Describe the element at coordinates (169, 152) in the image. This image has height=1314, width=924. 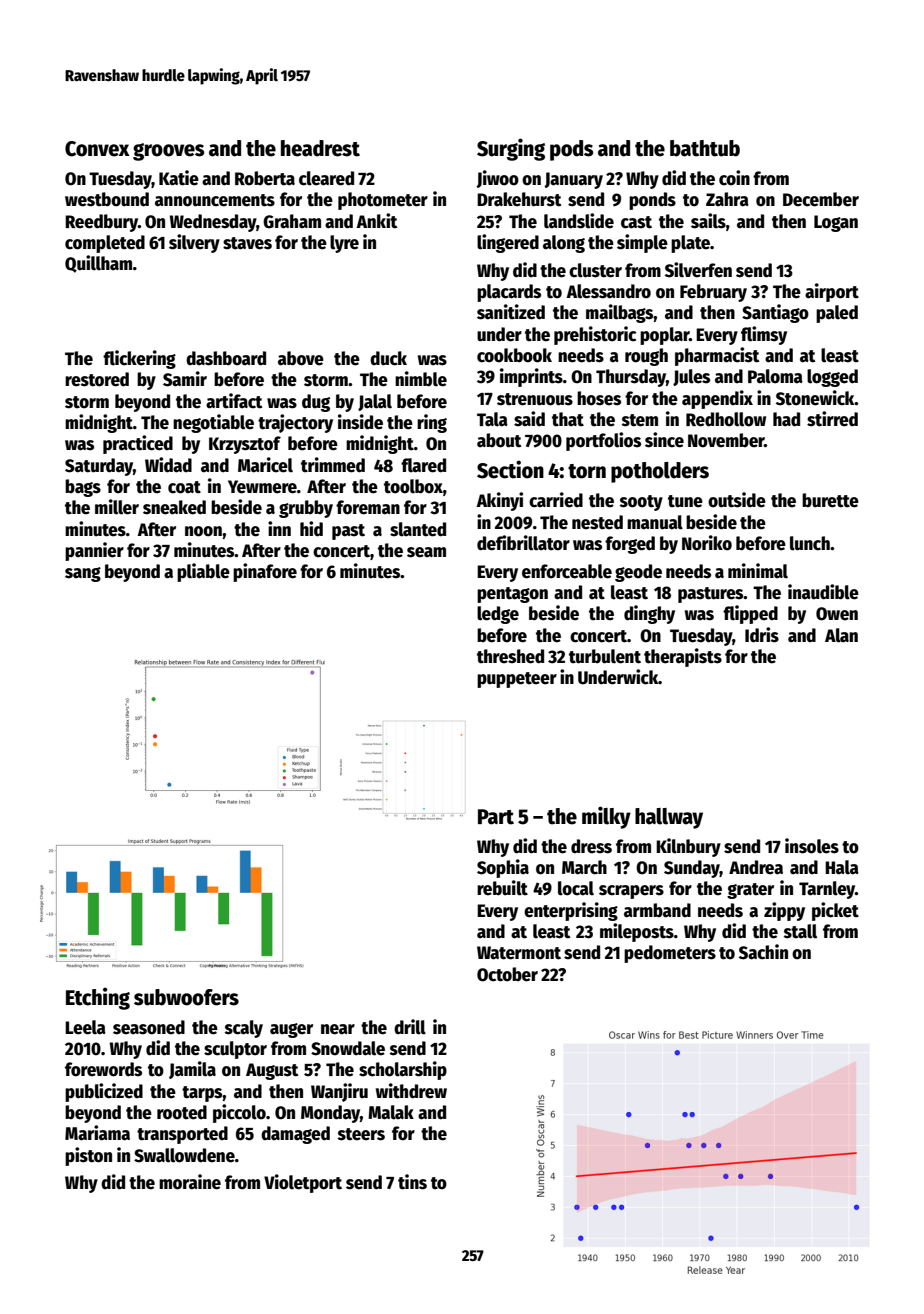
I see `grooves` at that location.
